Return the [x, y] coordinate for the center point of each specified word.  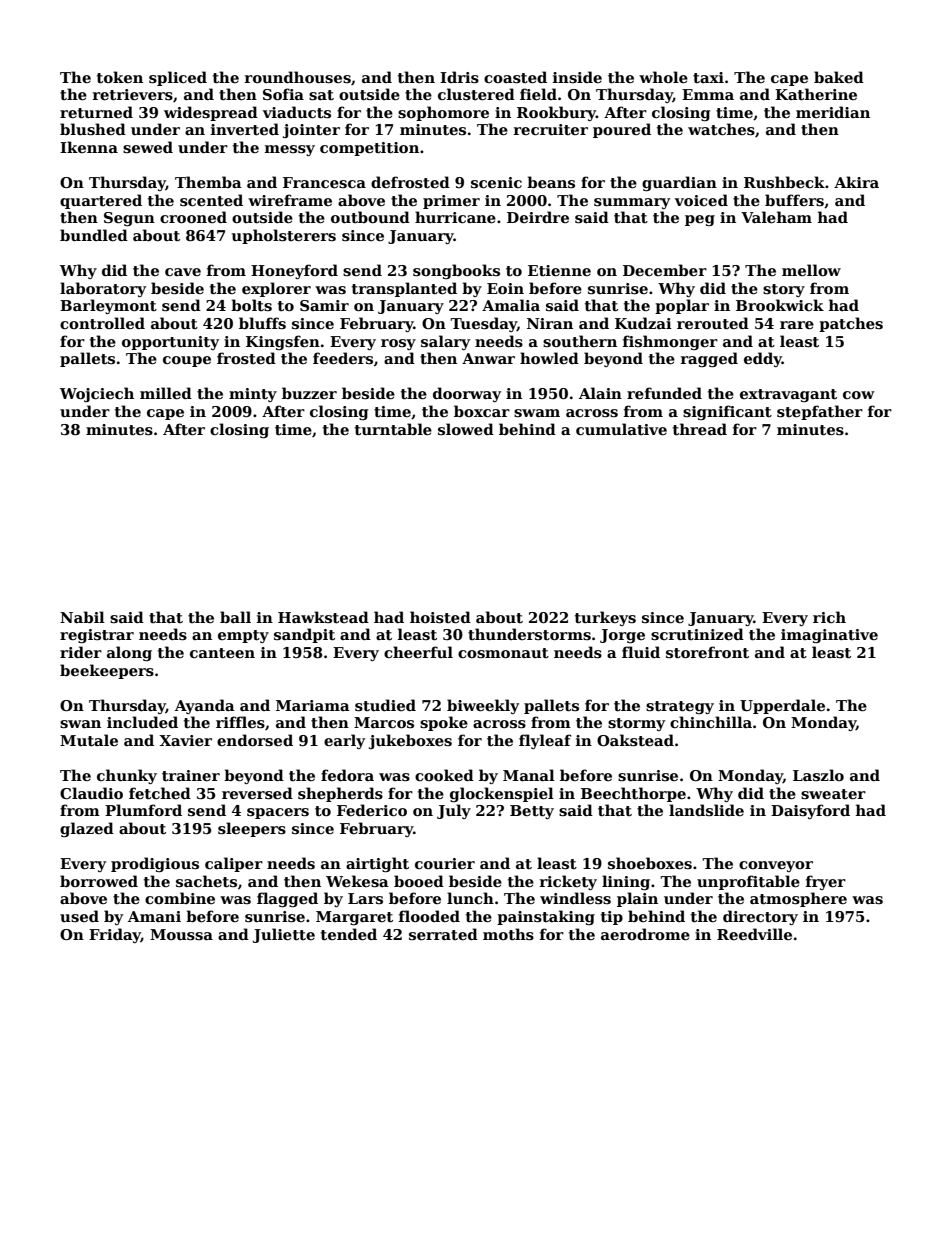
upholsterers [284, 236]
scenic [496, 182]
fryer [826, 882]
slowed [466, 429]
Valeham [776, 217]
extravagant [788, 395]
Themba [208, 182]
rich [829, 617]
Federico [372, 810]
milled [166, 393]
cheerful [418, 652]
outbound [370, 217]
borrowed [99, 881]
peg [700, 220]
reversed [257, 793]
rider [81, 652]
